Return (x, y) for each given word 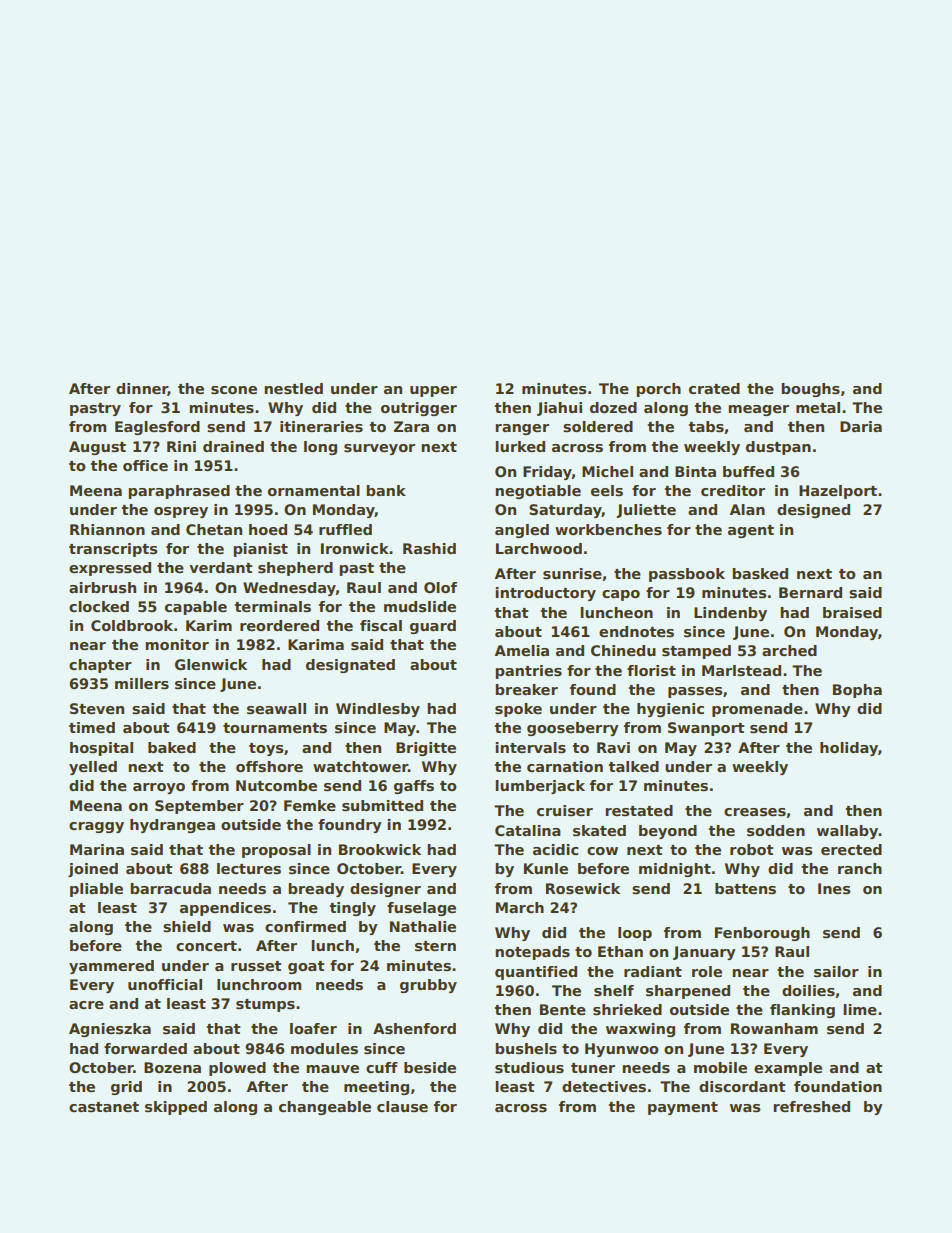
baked (172, 747)
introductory (545, 594)
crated (714, 388)
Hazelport (838, 492)
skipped (176, 1108)
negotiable (538, 492)
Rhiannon (107, 529)
